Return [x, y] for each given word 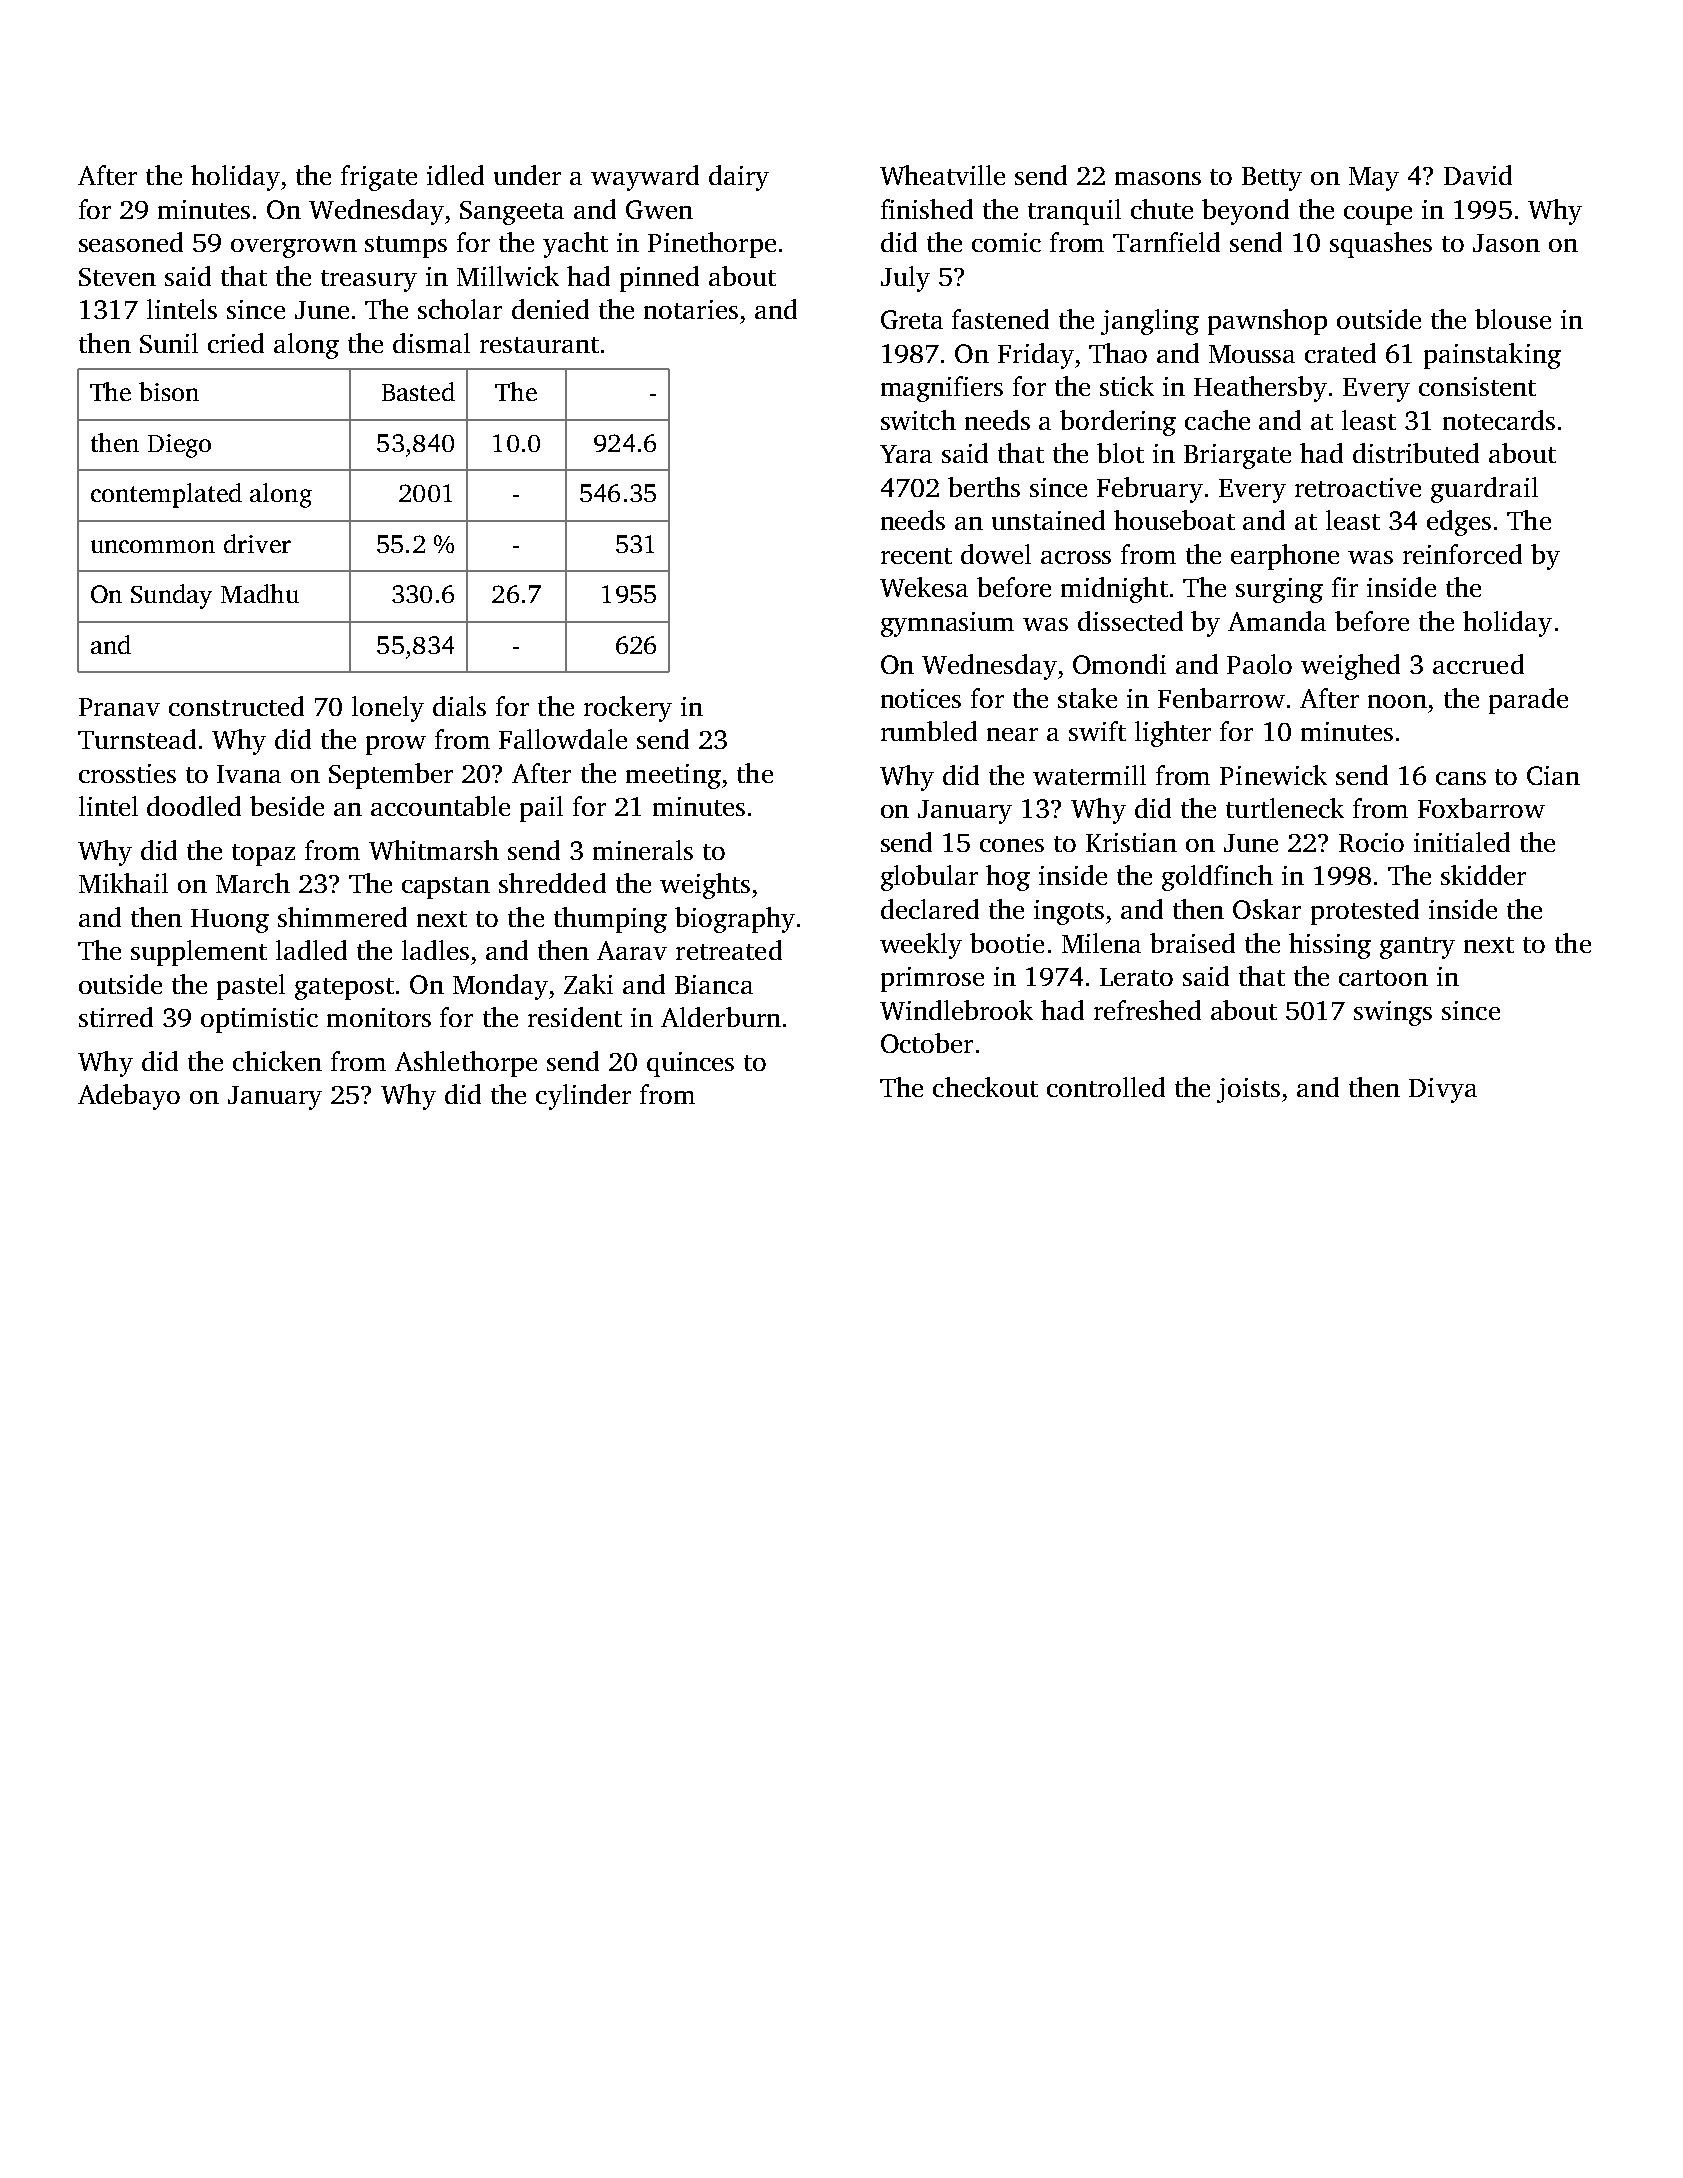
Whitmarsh [434, 850]
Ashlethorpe [466, 1064]
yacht [575, 245]
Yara [906, 454]
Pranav [119, 707]
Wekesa [924, 587]
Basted [418, 391]
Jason [1506, 243]
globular [929, 878]
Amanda [1277, 621]
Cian [1553, 775]
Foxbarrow [1481, 808]
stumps [406, 247]
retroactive [1358, 487]
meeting [673, 776]
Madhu [260, 593]
